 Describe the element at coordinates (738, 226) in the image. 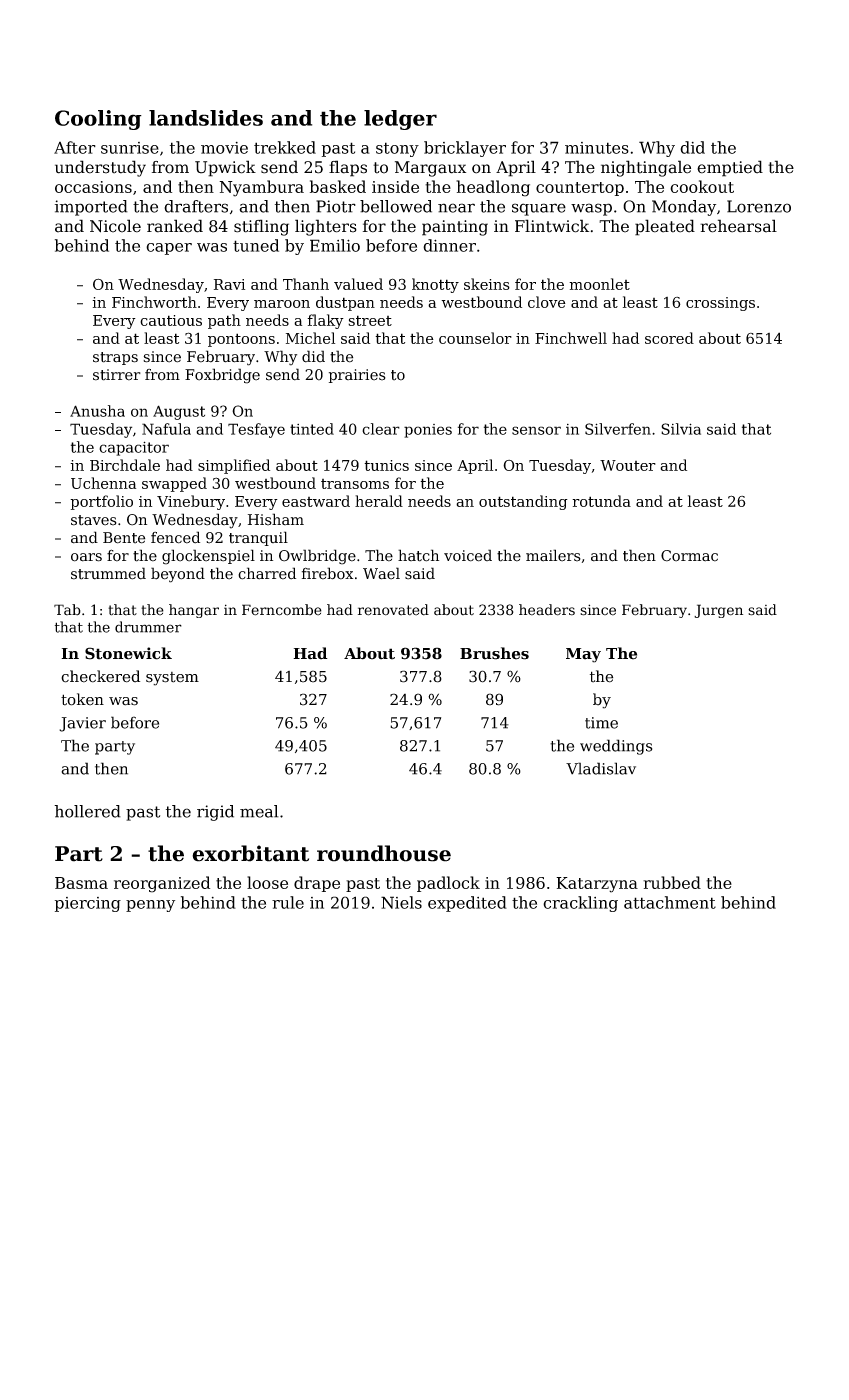

I see `rehearsal` at that location.
